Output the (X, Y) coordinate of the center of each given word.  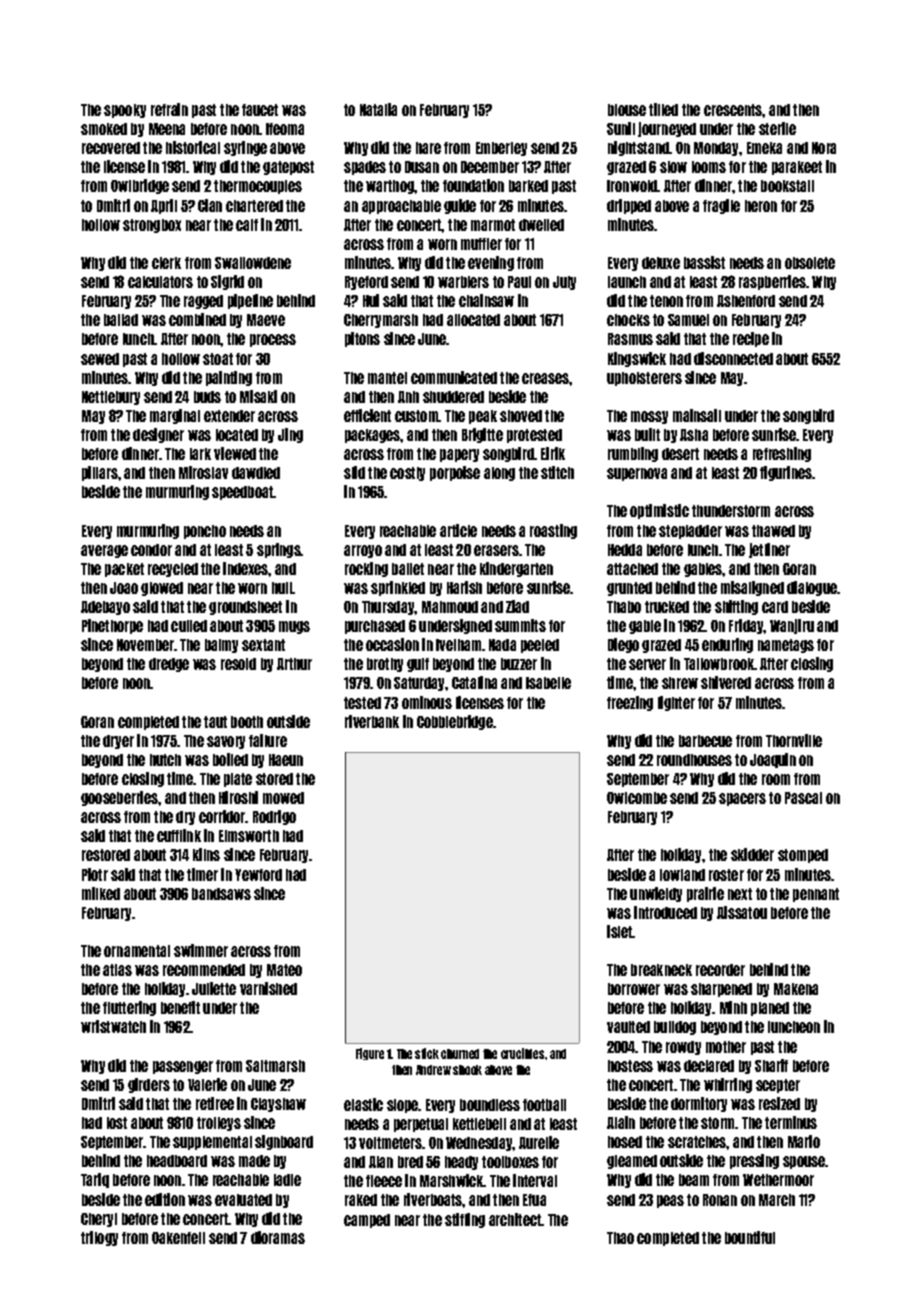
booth (247, 722)
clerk (166, 263)
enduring (727, 645)
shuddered (453, 397)
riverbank (372, 721)
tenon (666, 301)
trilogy (99, 1238)
